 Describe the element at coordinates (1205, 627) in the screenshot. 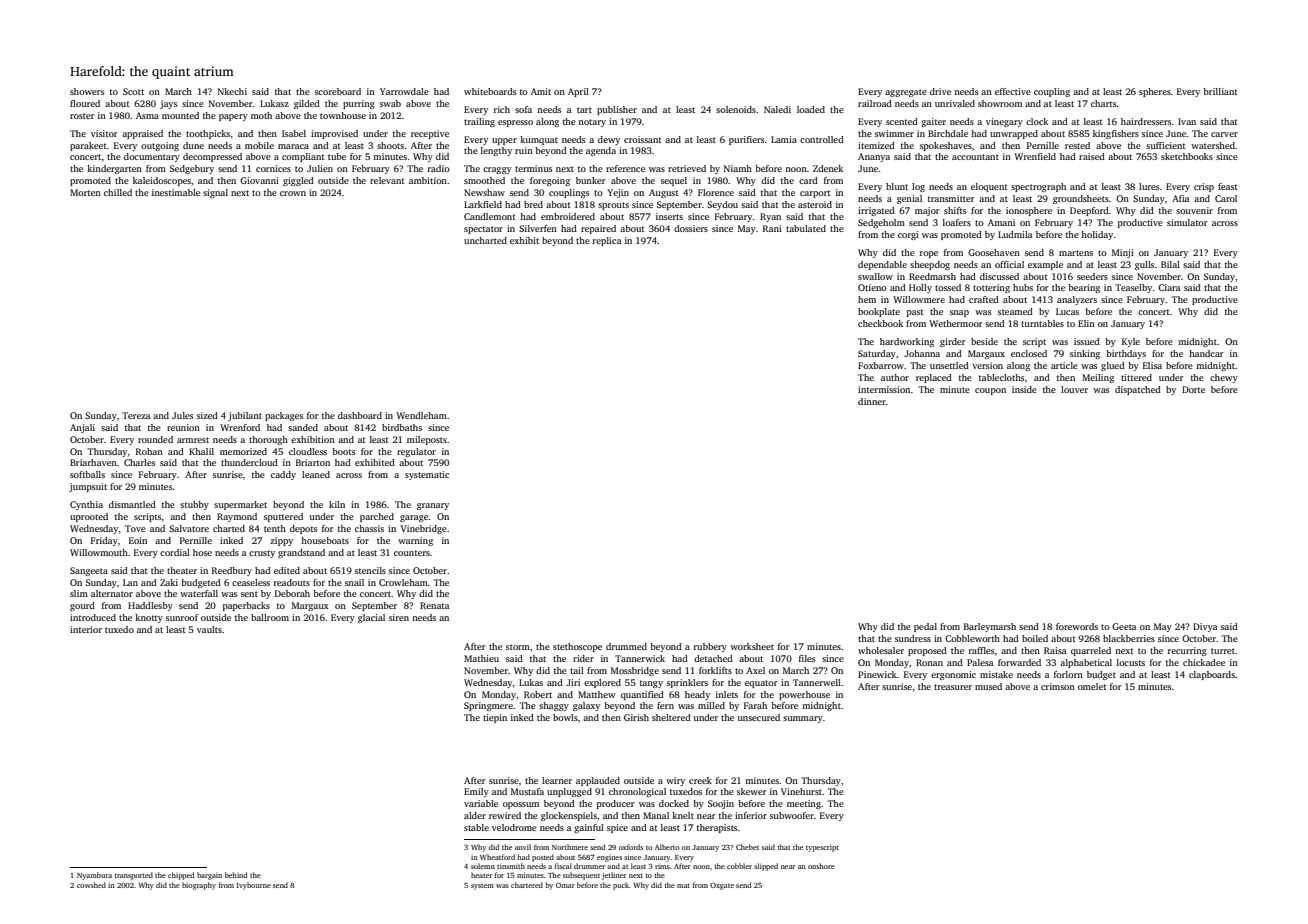

I see `Divya` at that location.
